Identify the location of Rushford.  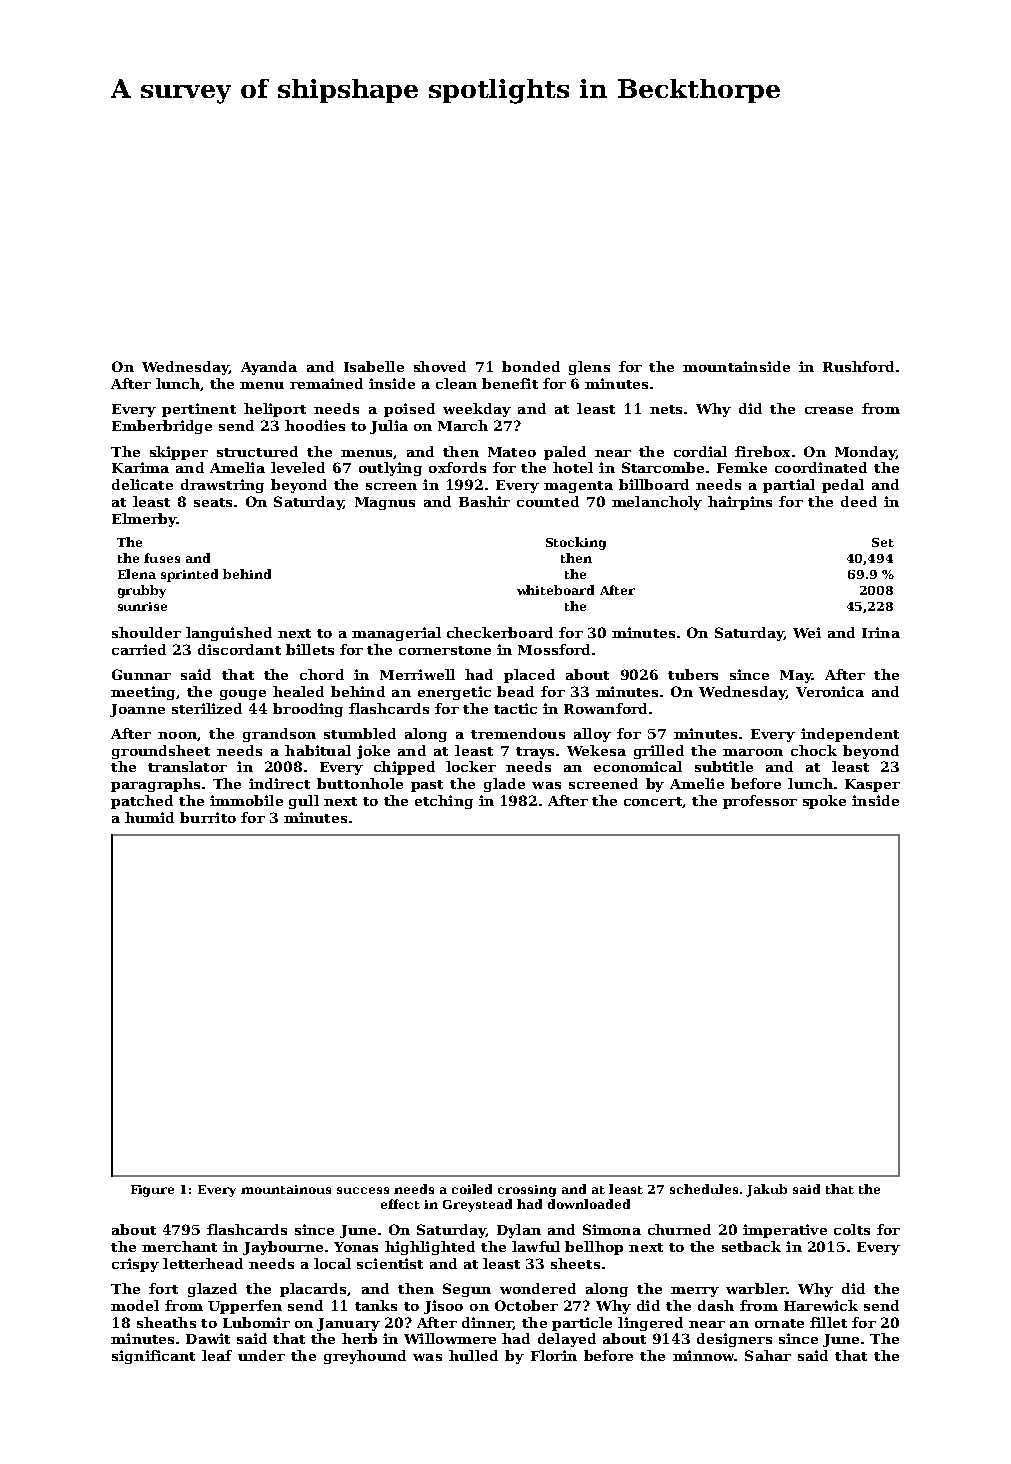
(858, 366).
